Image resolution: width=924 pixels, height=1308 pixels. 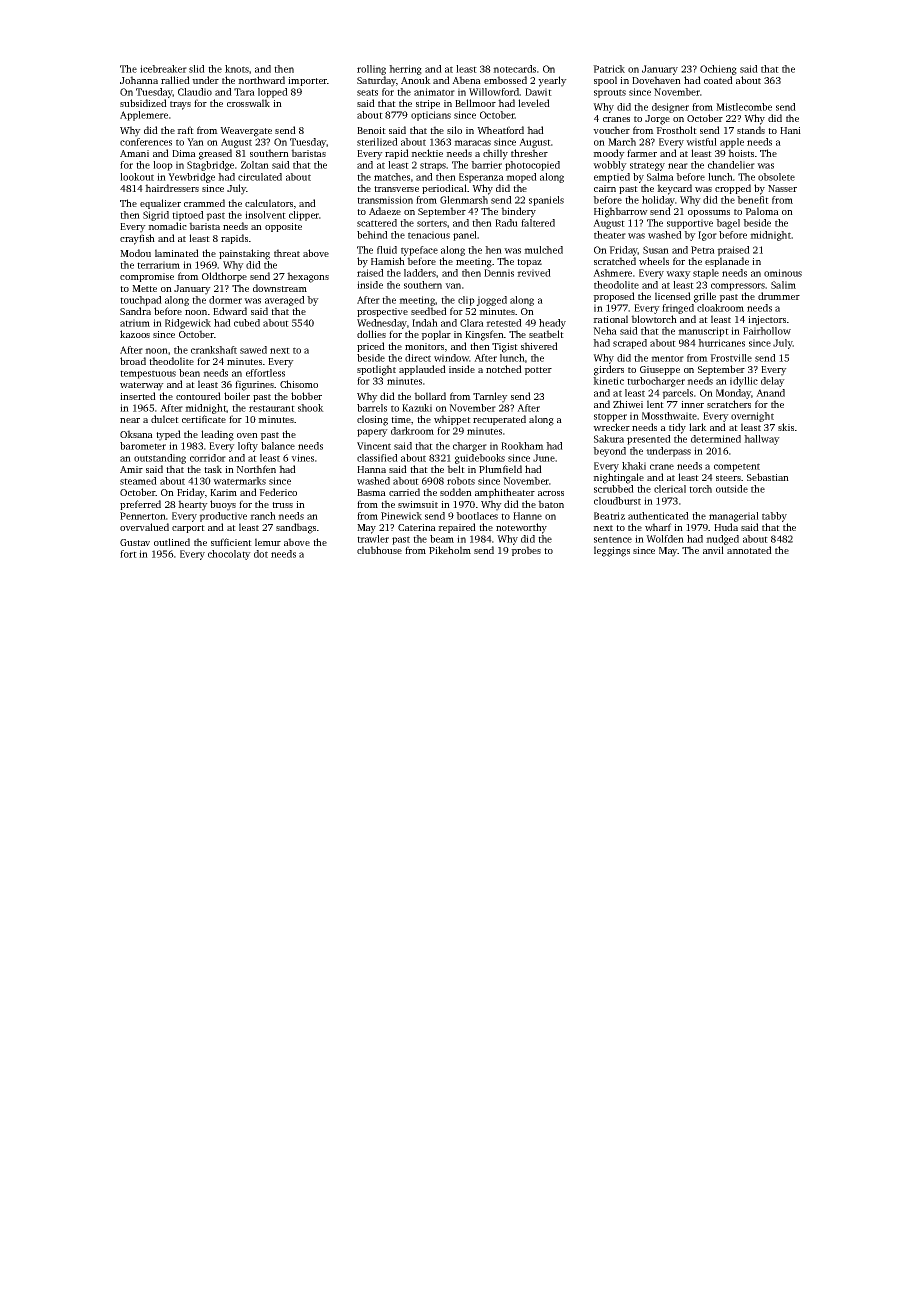 What do you see at coordinates (261, 554) in the screenshot?
I see `dot` at bounding box center [261, 554].
